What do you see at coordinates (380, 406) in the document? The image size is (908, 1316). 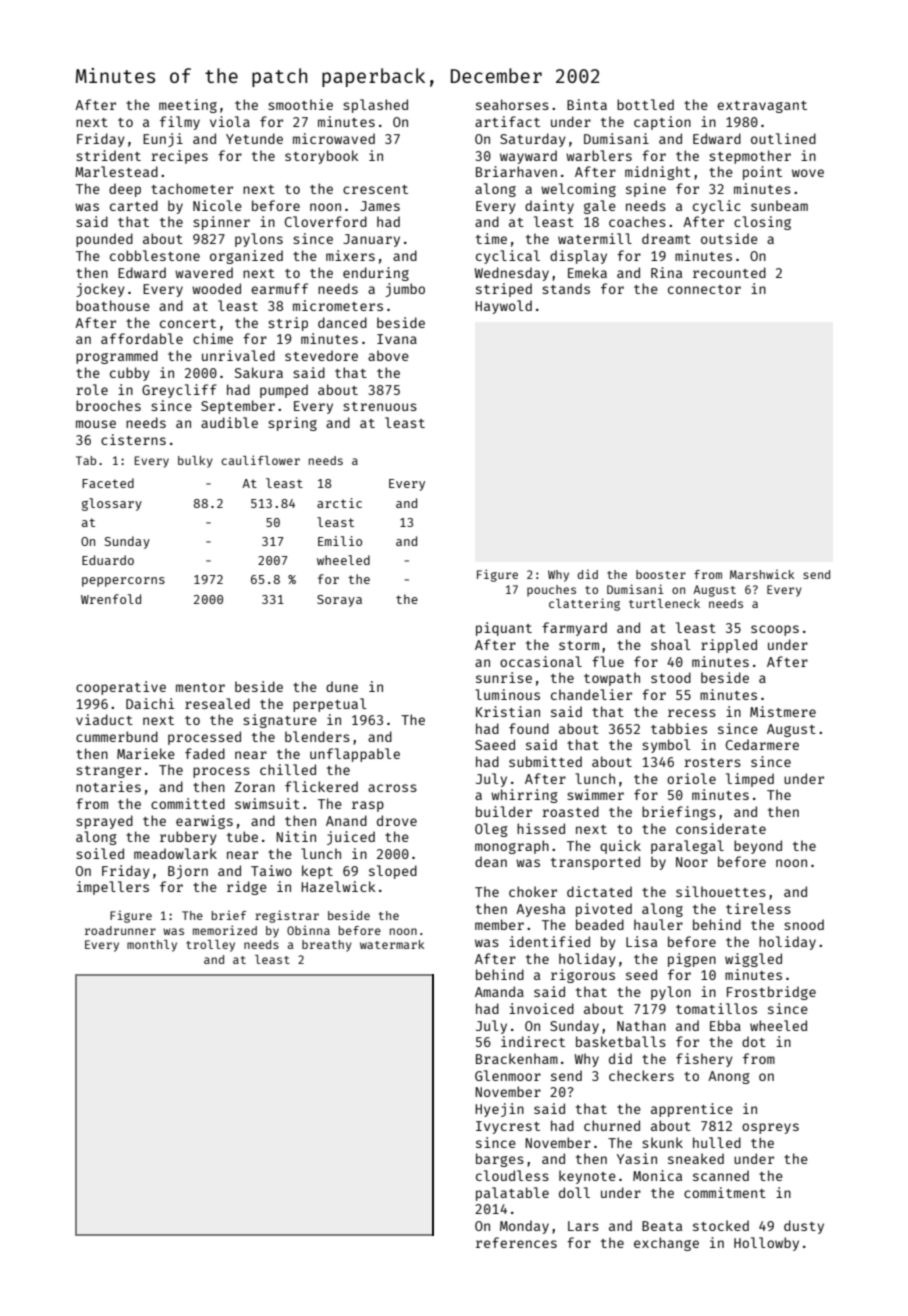 I see `strenuous` at bounding box center [380, 406].
